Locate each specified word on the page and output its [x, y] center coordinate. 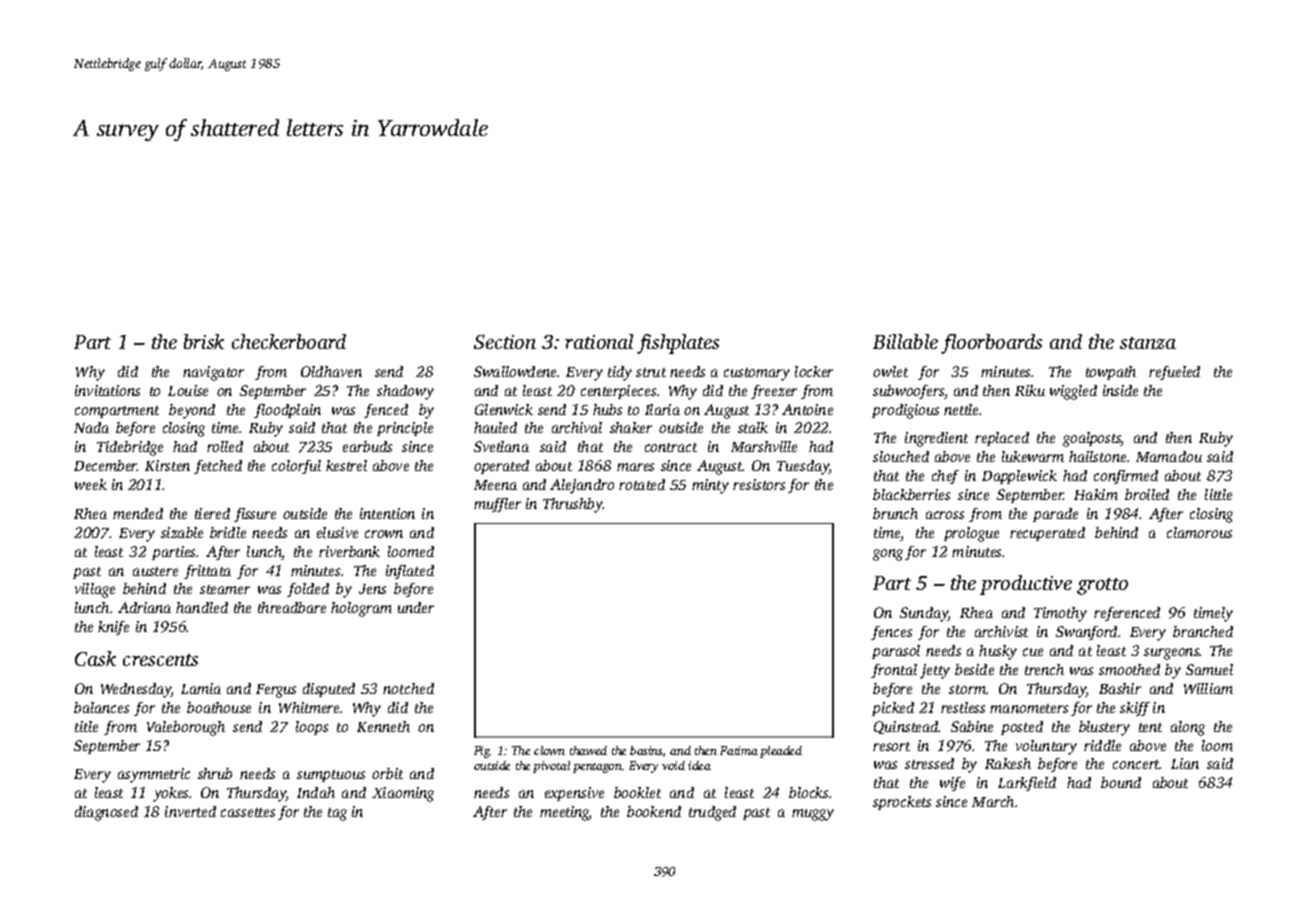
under [416, 607]
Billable [905, 341]
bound [1121, 782]
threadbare [292, 607]
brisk [204, 341]
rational [599, 341]
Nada [91, 427]
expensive [574, 794]
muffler [497, 505]
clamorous [1199, 532]
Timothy [1060, 614]
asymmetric [154, 775]
